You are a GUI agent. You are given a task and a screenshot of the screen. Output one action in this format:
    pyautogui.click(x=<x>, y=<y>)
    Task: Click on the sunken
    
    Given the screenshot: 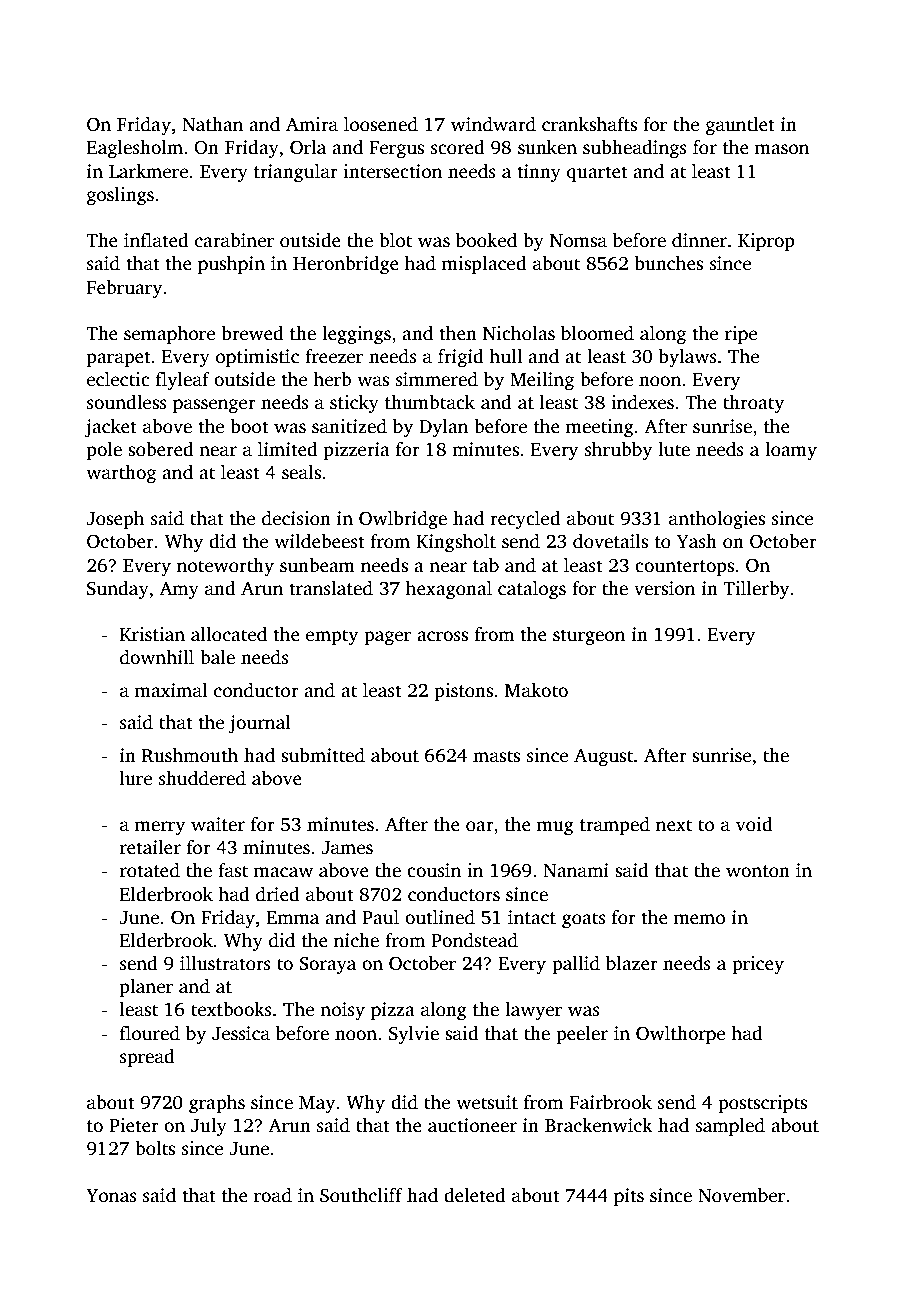 What is the action you would take?
    pyautogui.click(x=547, y=147)
